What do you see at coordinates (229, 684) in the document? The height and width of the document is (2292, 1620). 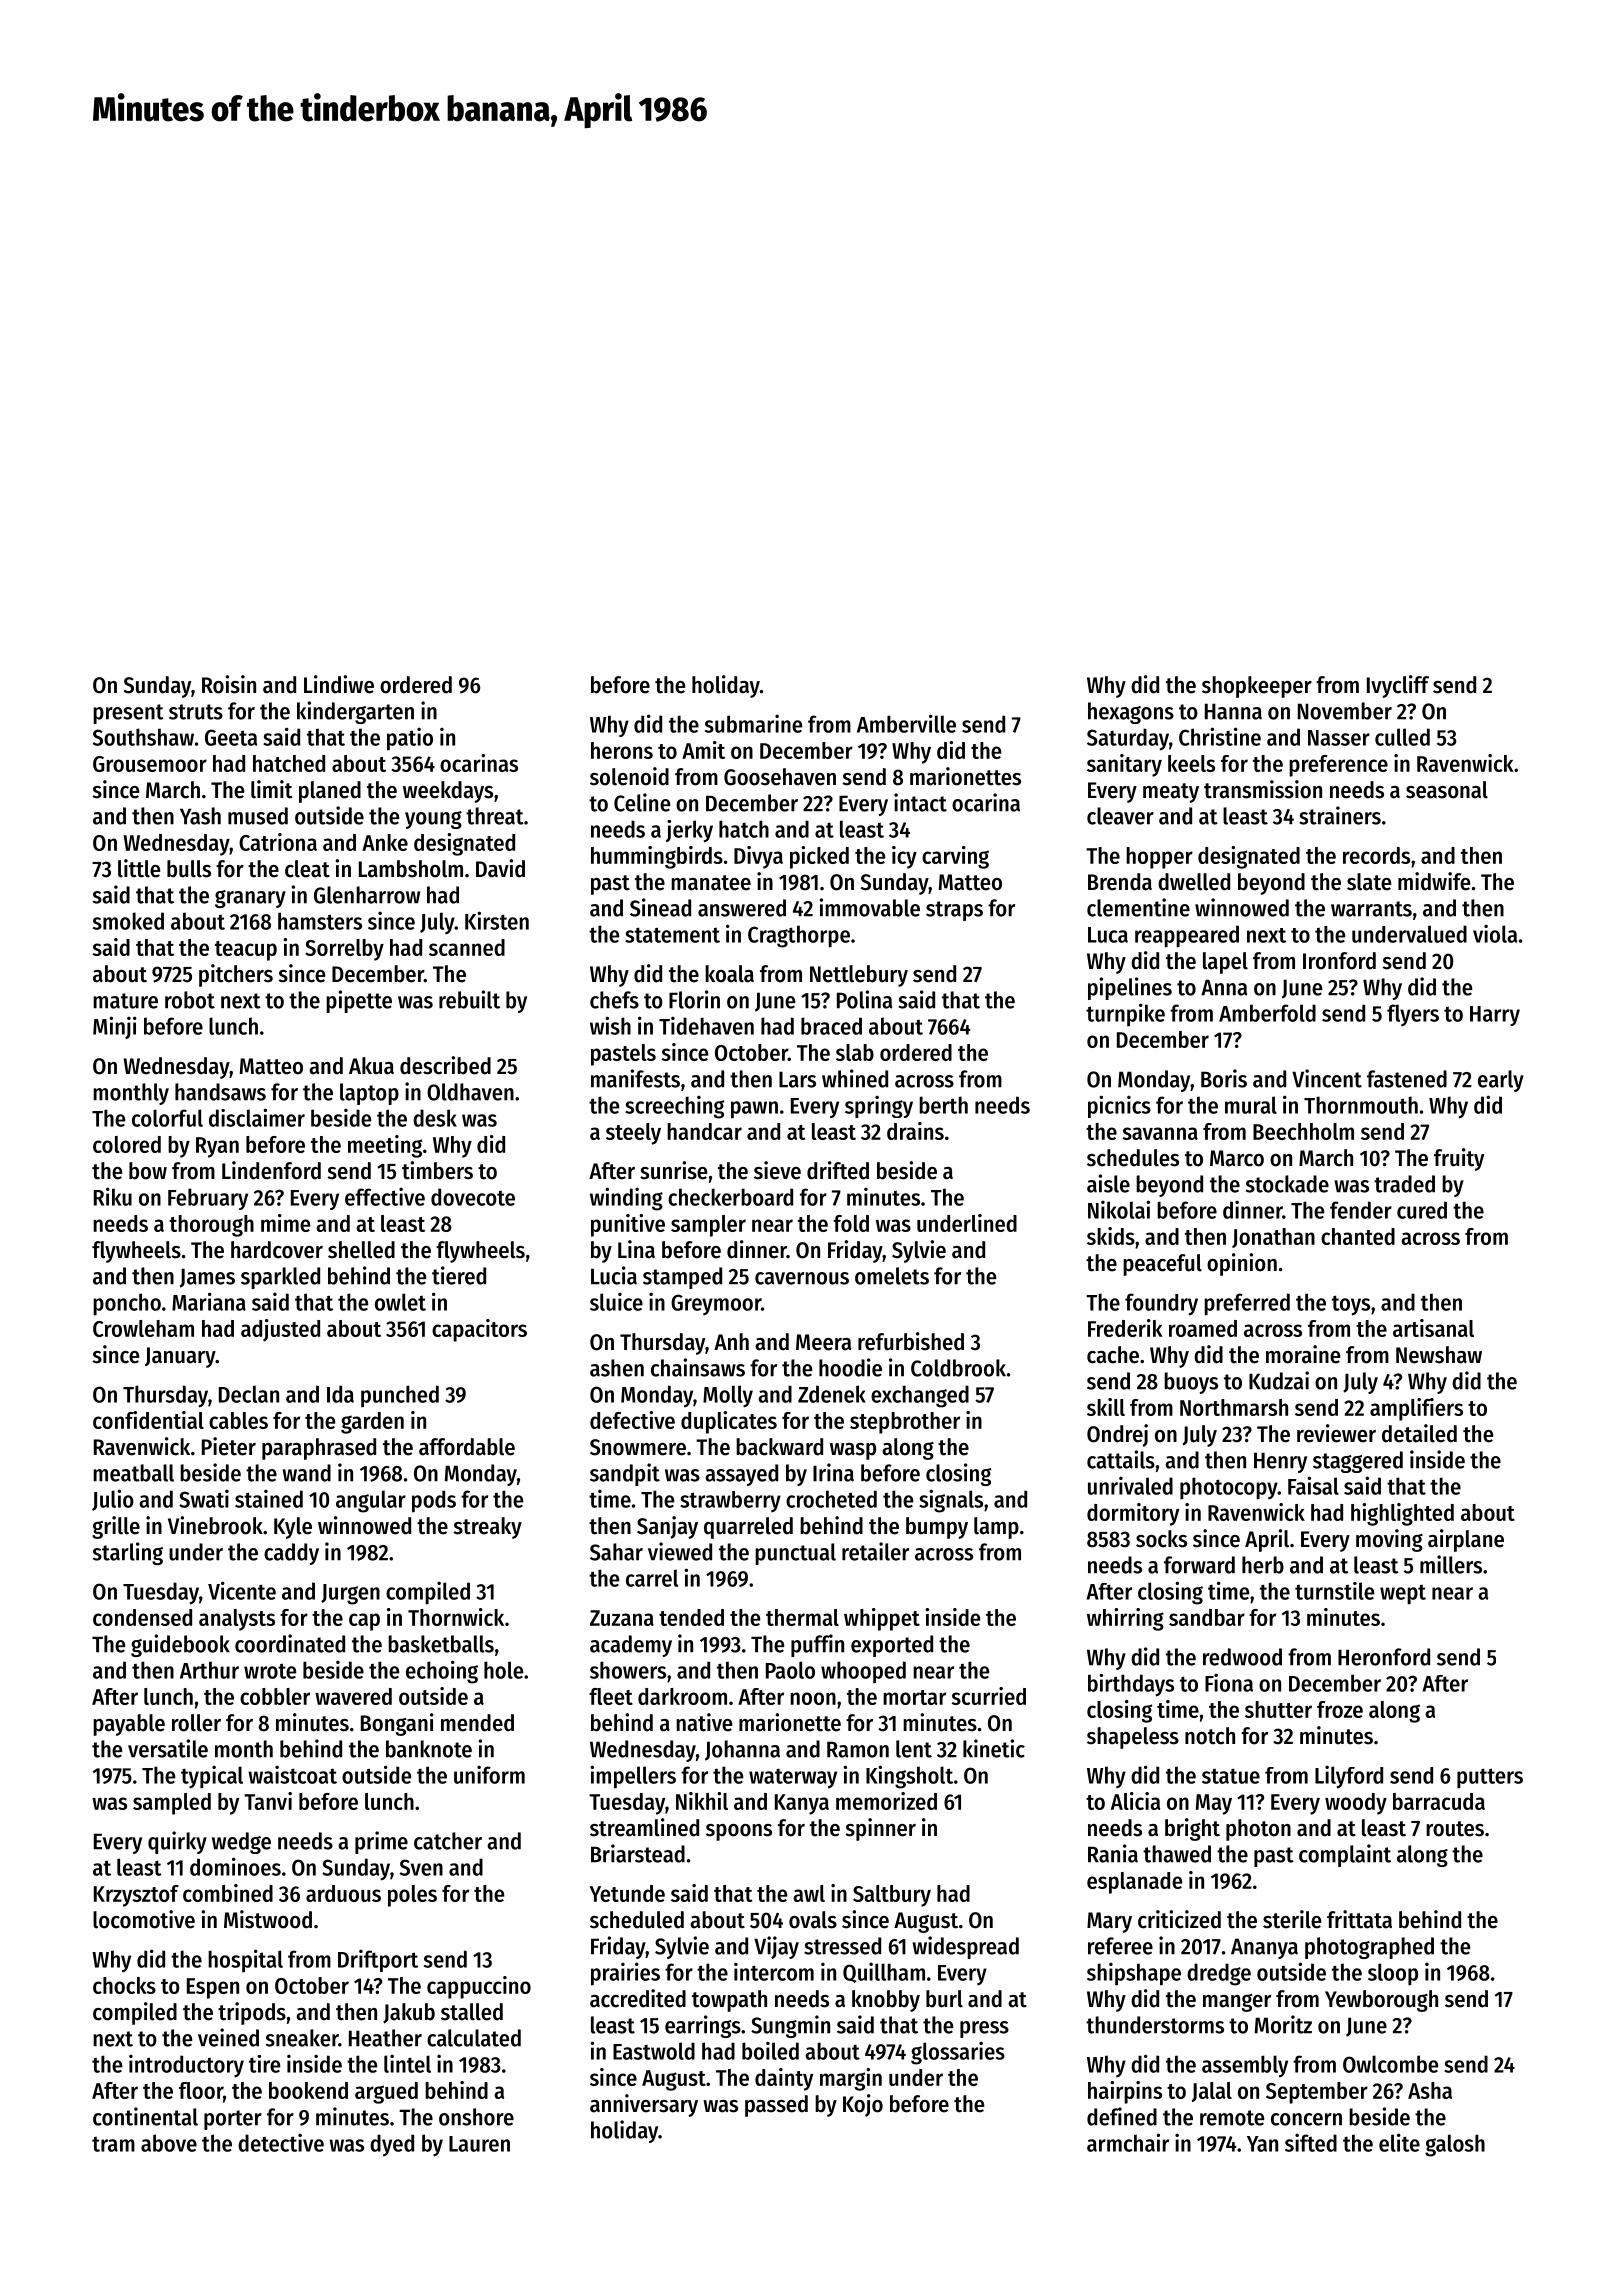 I see `Roisin` at bounding box center [229, 684].
